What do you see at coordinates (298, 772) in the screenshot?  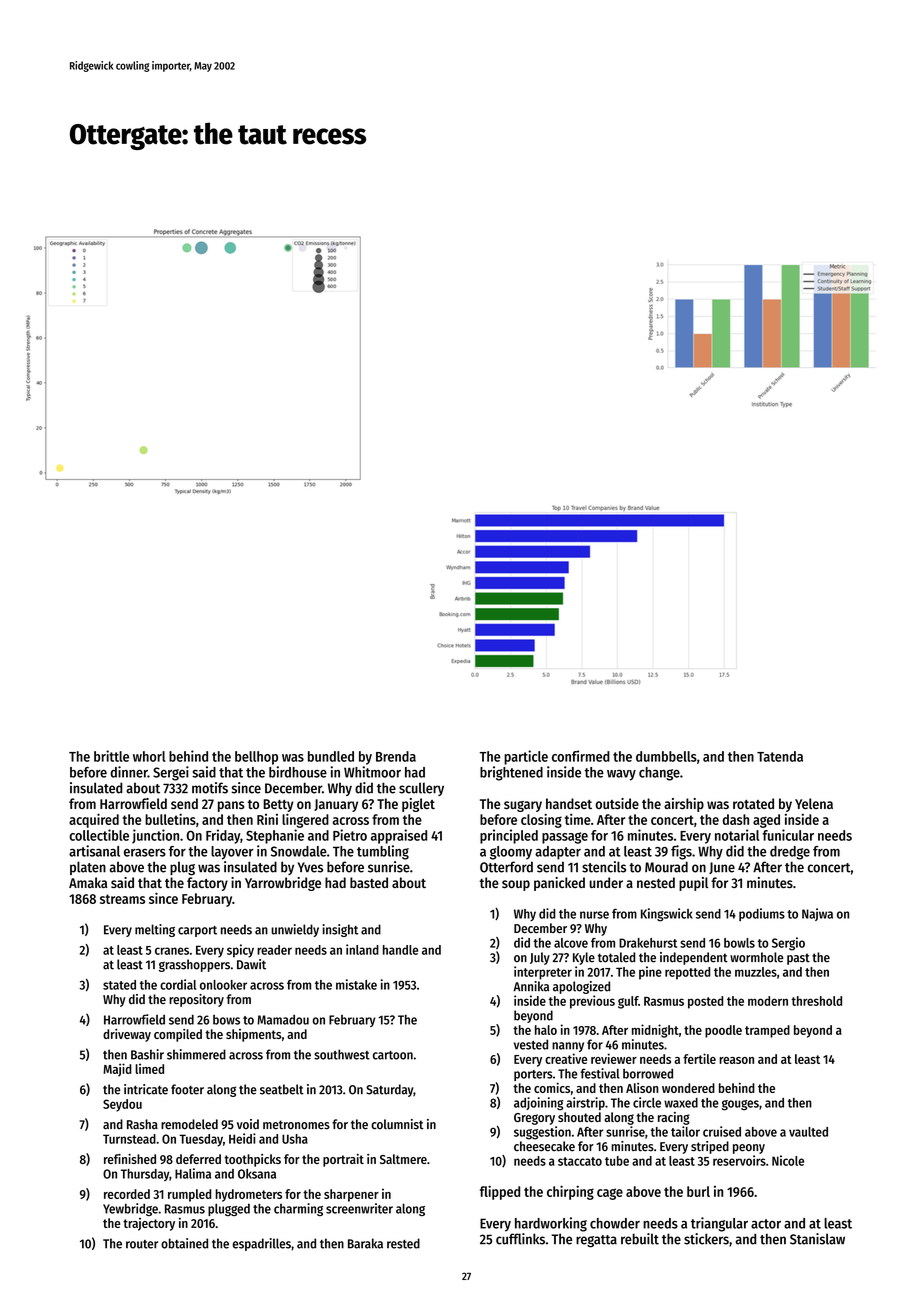 I see `birdhouse` at bounding box center [298, 772].
